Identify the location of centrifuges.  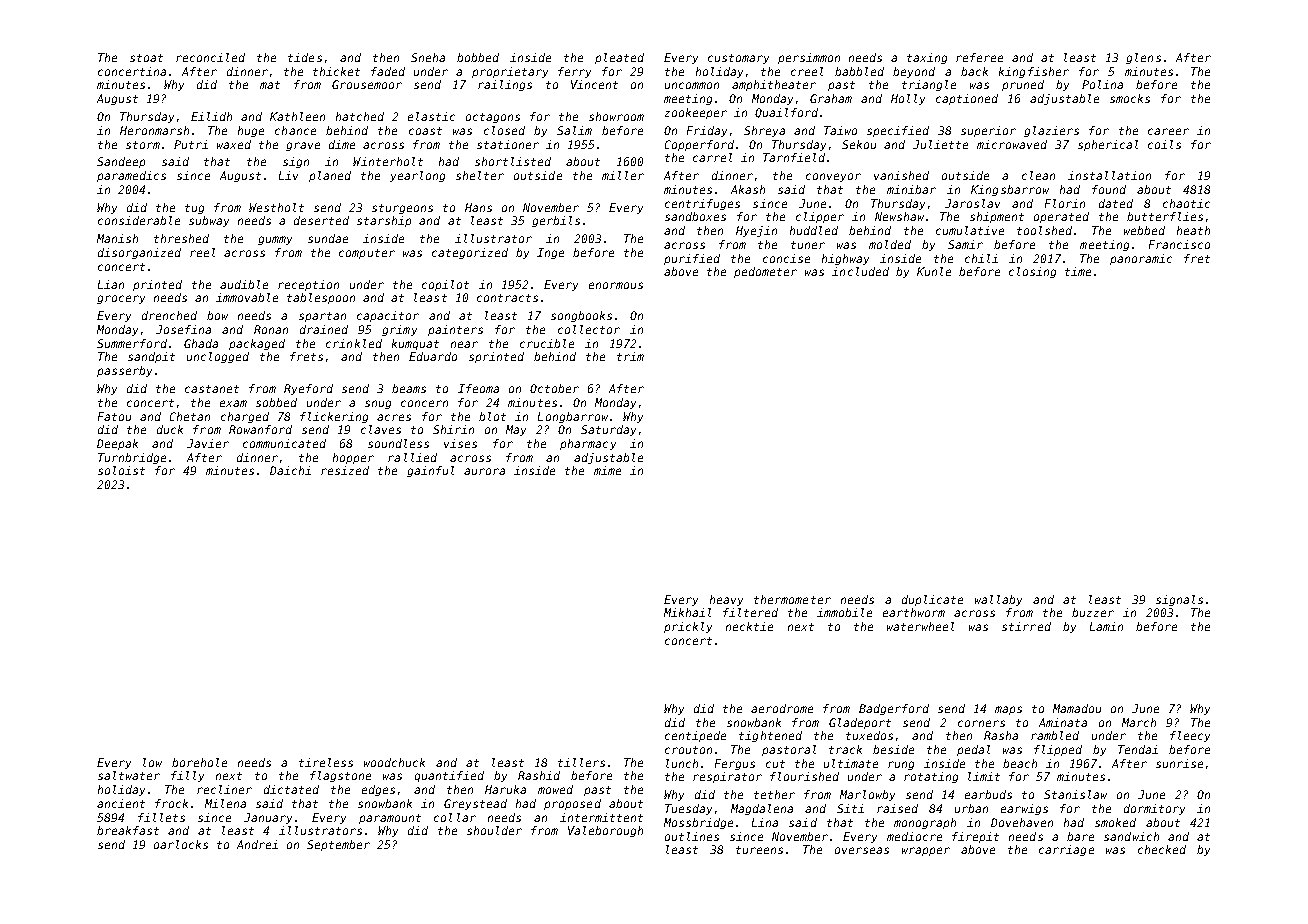
(702, 204).
